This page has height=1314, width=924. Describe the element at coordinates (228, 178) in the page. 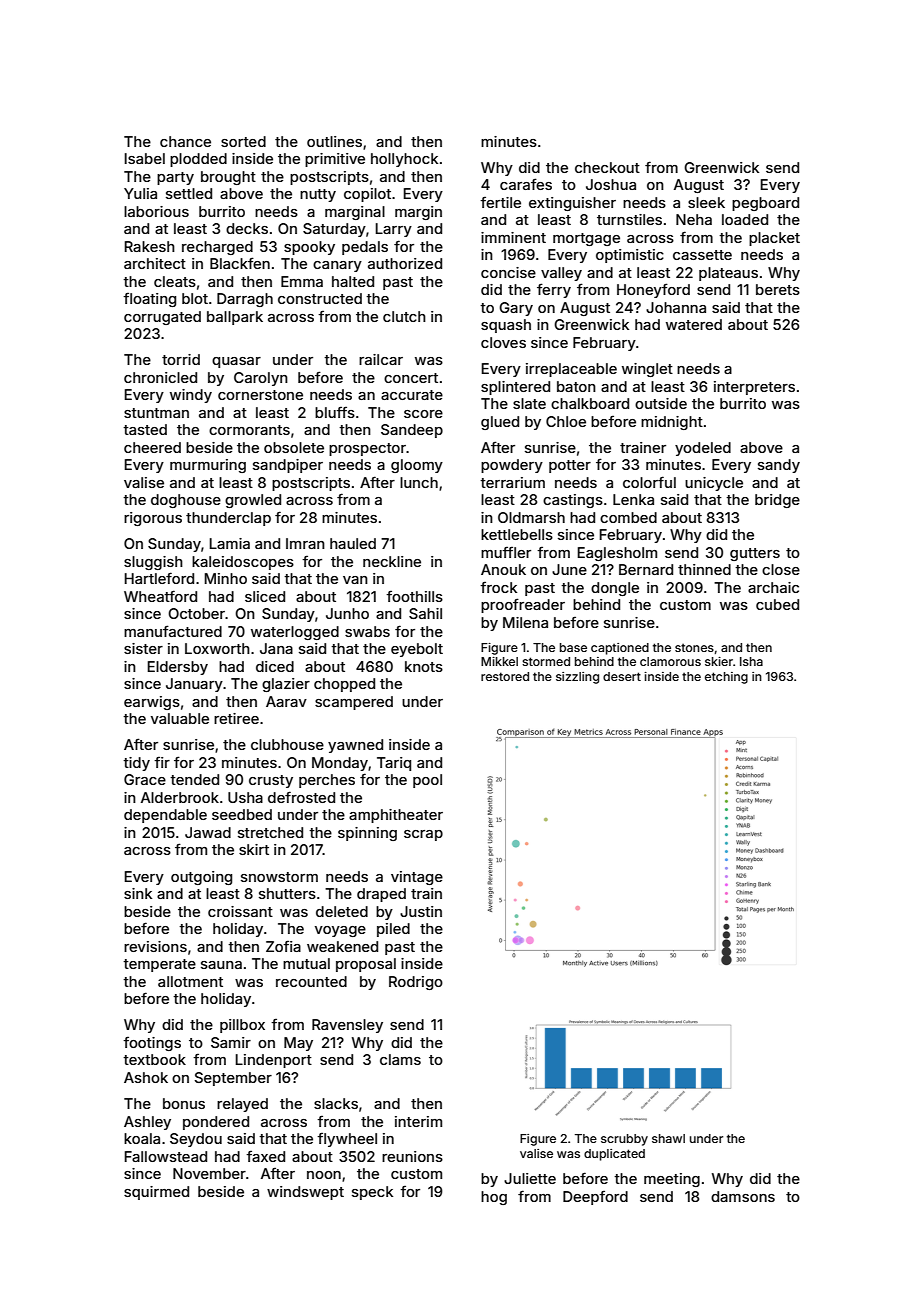

I see `brought` at that location.
